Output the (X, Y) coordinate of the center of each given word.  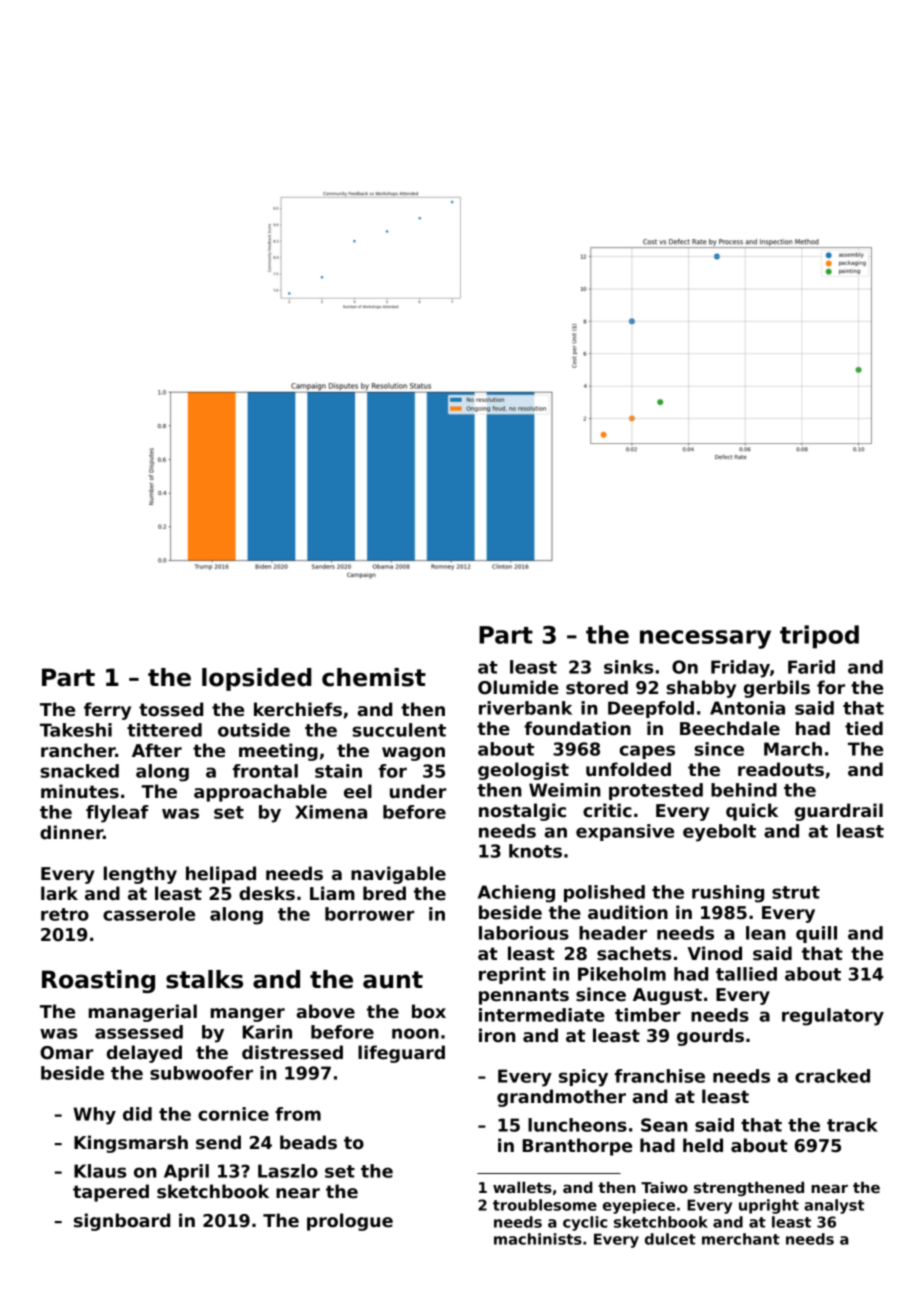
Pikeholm (622, 974)
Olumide (518, 687)
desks (267, 893)
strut (796, 892)
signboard (122, 1222)
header (613, 933)
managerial (143, 1013)
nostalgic (522, 812)
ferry (107, 711)
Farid (811, 667)
